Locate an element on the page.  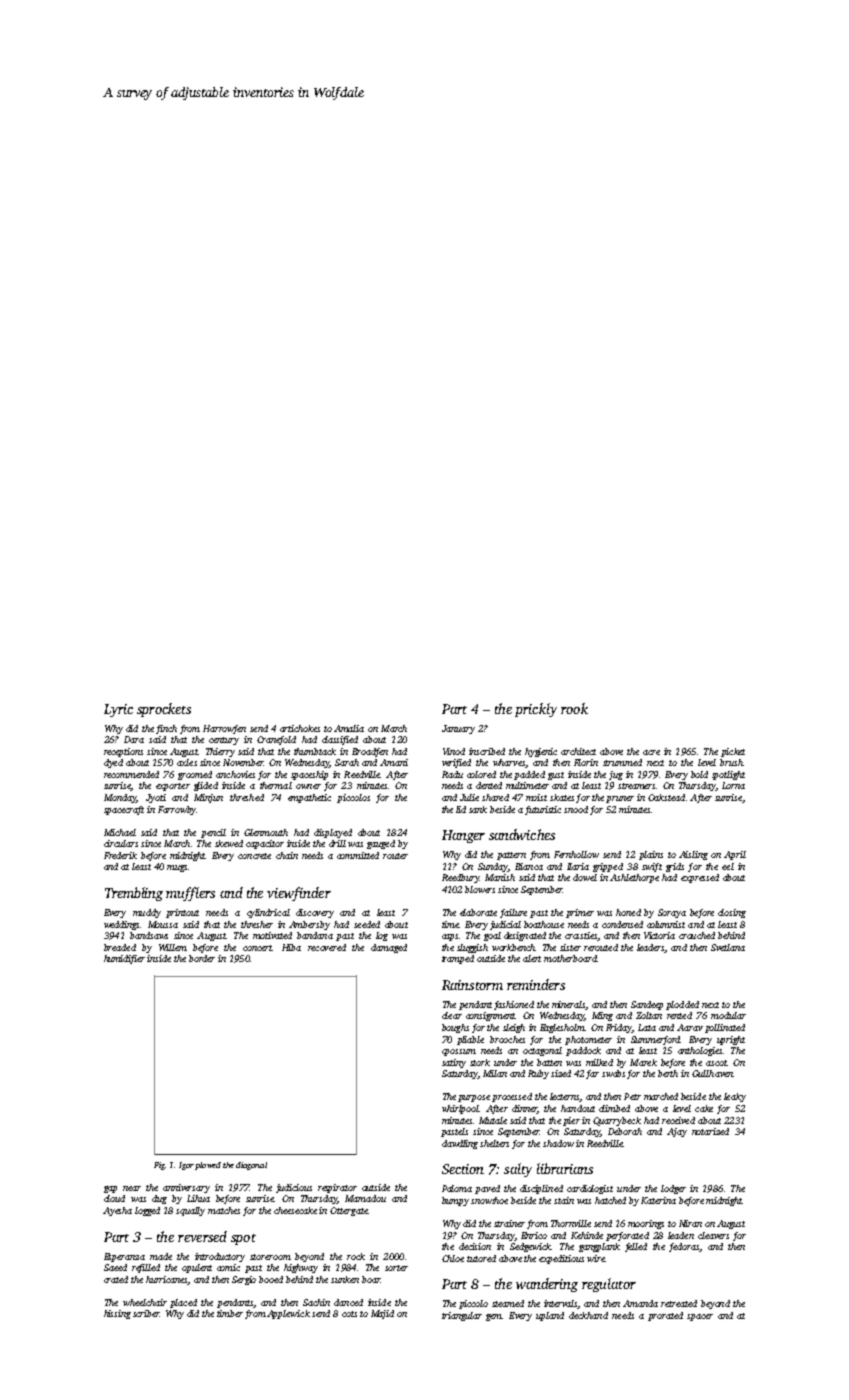
Amalia is located at coordinates (349, 728).
